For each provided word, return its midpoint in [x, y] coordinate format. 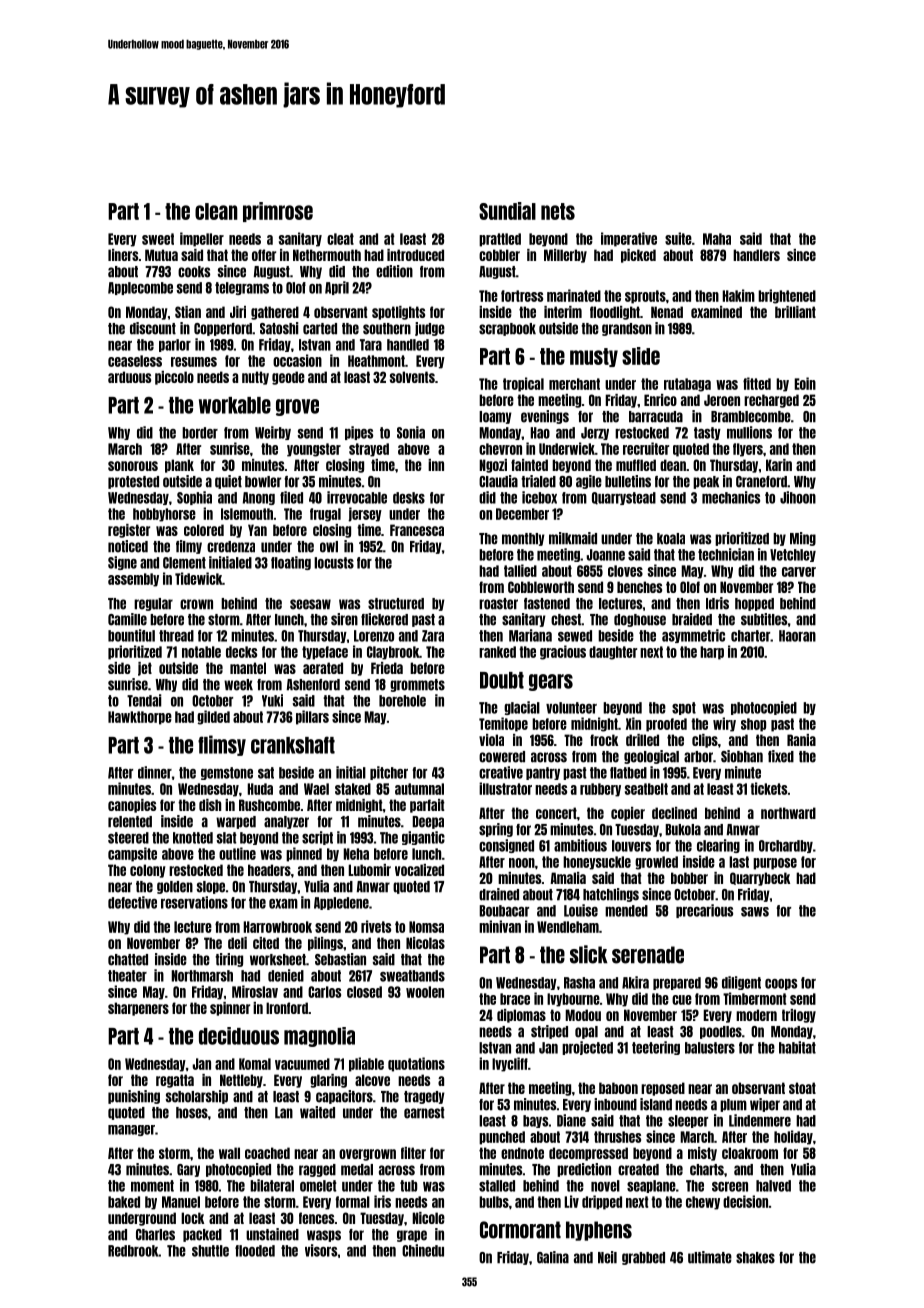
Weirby [273, 433]
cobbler [499, 255]
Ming [803, 539]
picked [638, 256]
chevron [500, 449]
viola [491, 740]
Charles [155, 1235]
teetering [656, 1048]
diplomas [521, 1016]
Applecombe [140, 288]
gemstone [227, 773]
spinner [230, 1009]
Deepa [428, 822]
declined [674, 813]
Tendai [144, 700]
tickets [768, 788]
